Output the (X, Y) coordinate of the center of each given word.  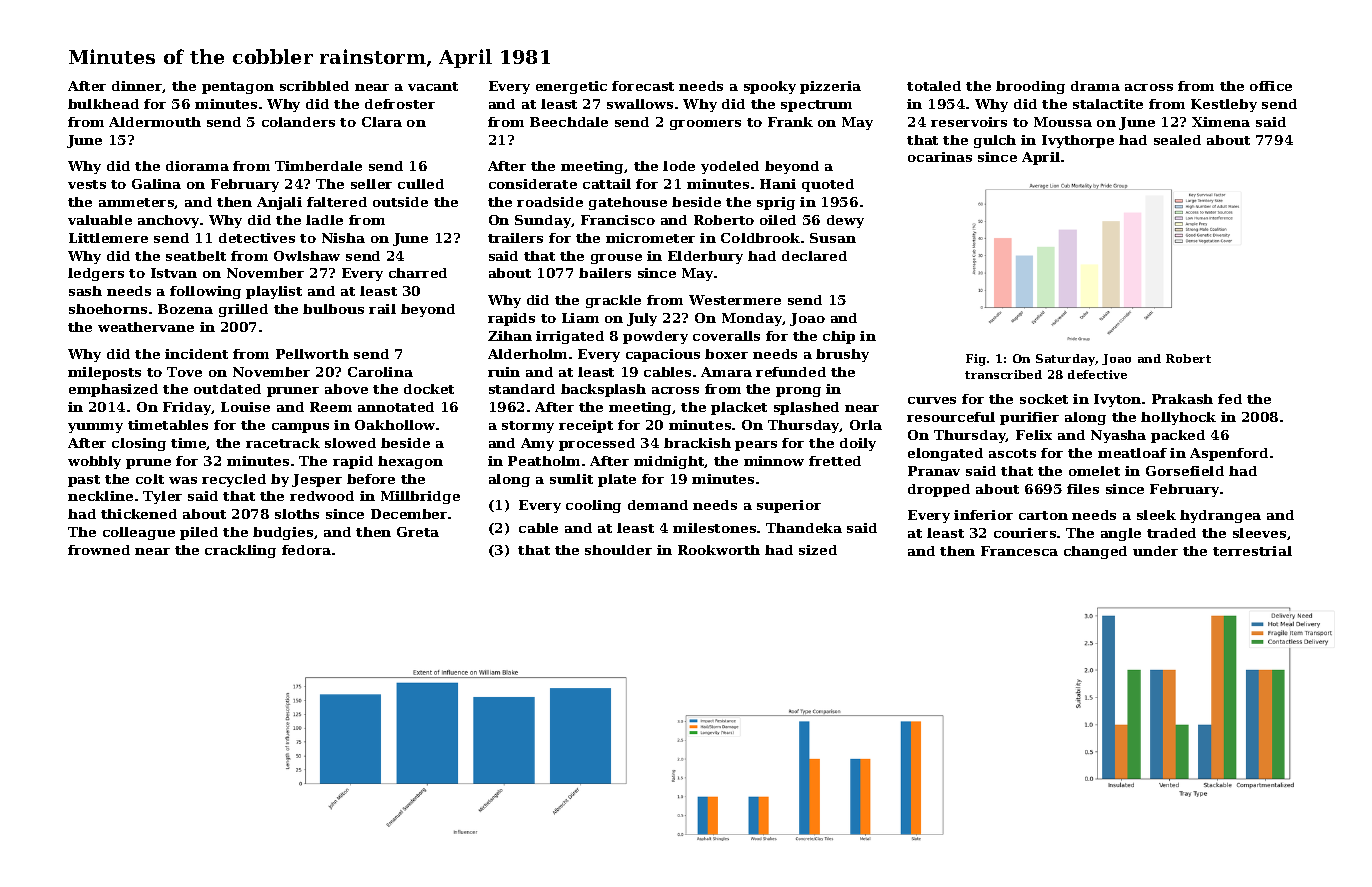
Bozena (185, 309)
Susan (833, 238)
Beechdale (569, 122)
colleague (139, 533)
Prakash (1182, 399)
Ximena (1221, 122)
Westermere (735, 300)
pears (756, 446)
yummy (95, 428)
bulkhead (103, 104)
